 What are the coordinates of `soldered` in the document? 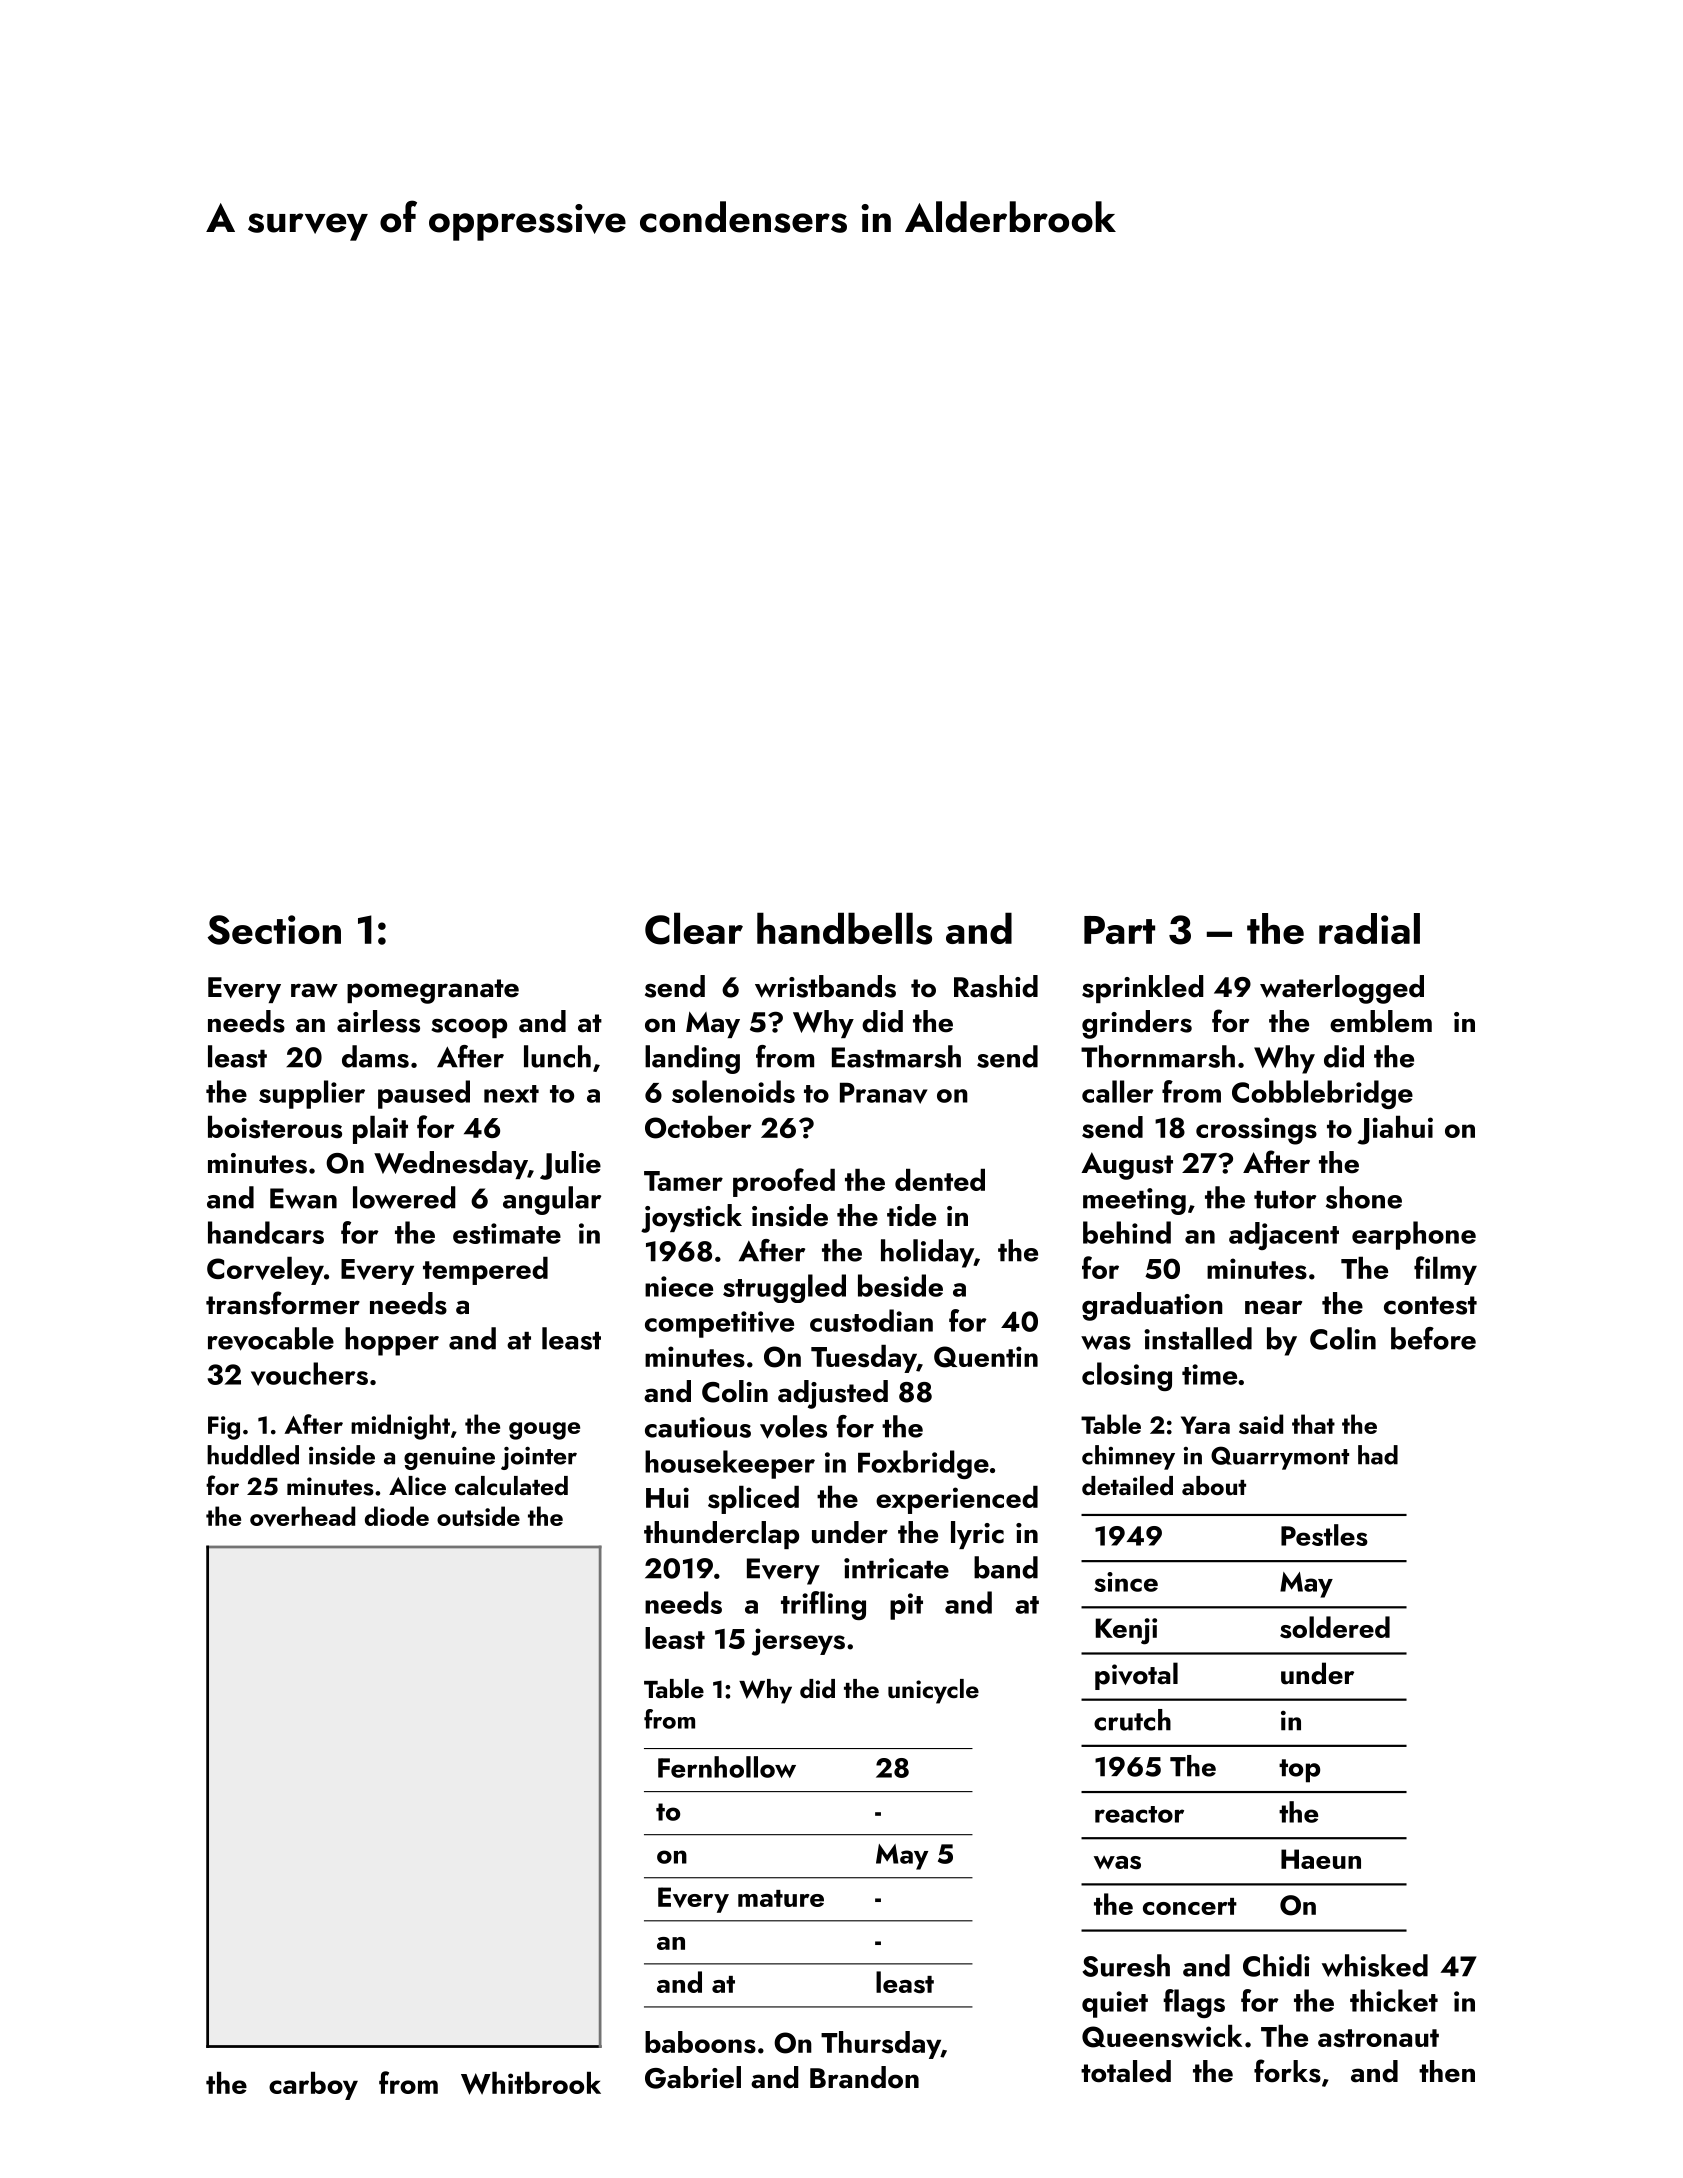 It's located at (1335, 1627).
